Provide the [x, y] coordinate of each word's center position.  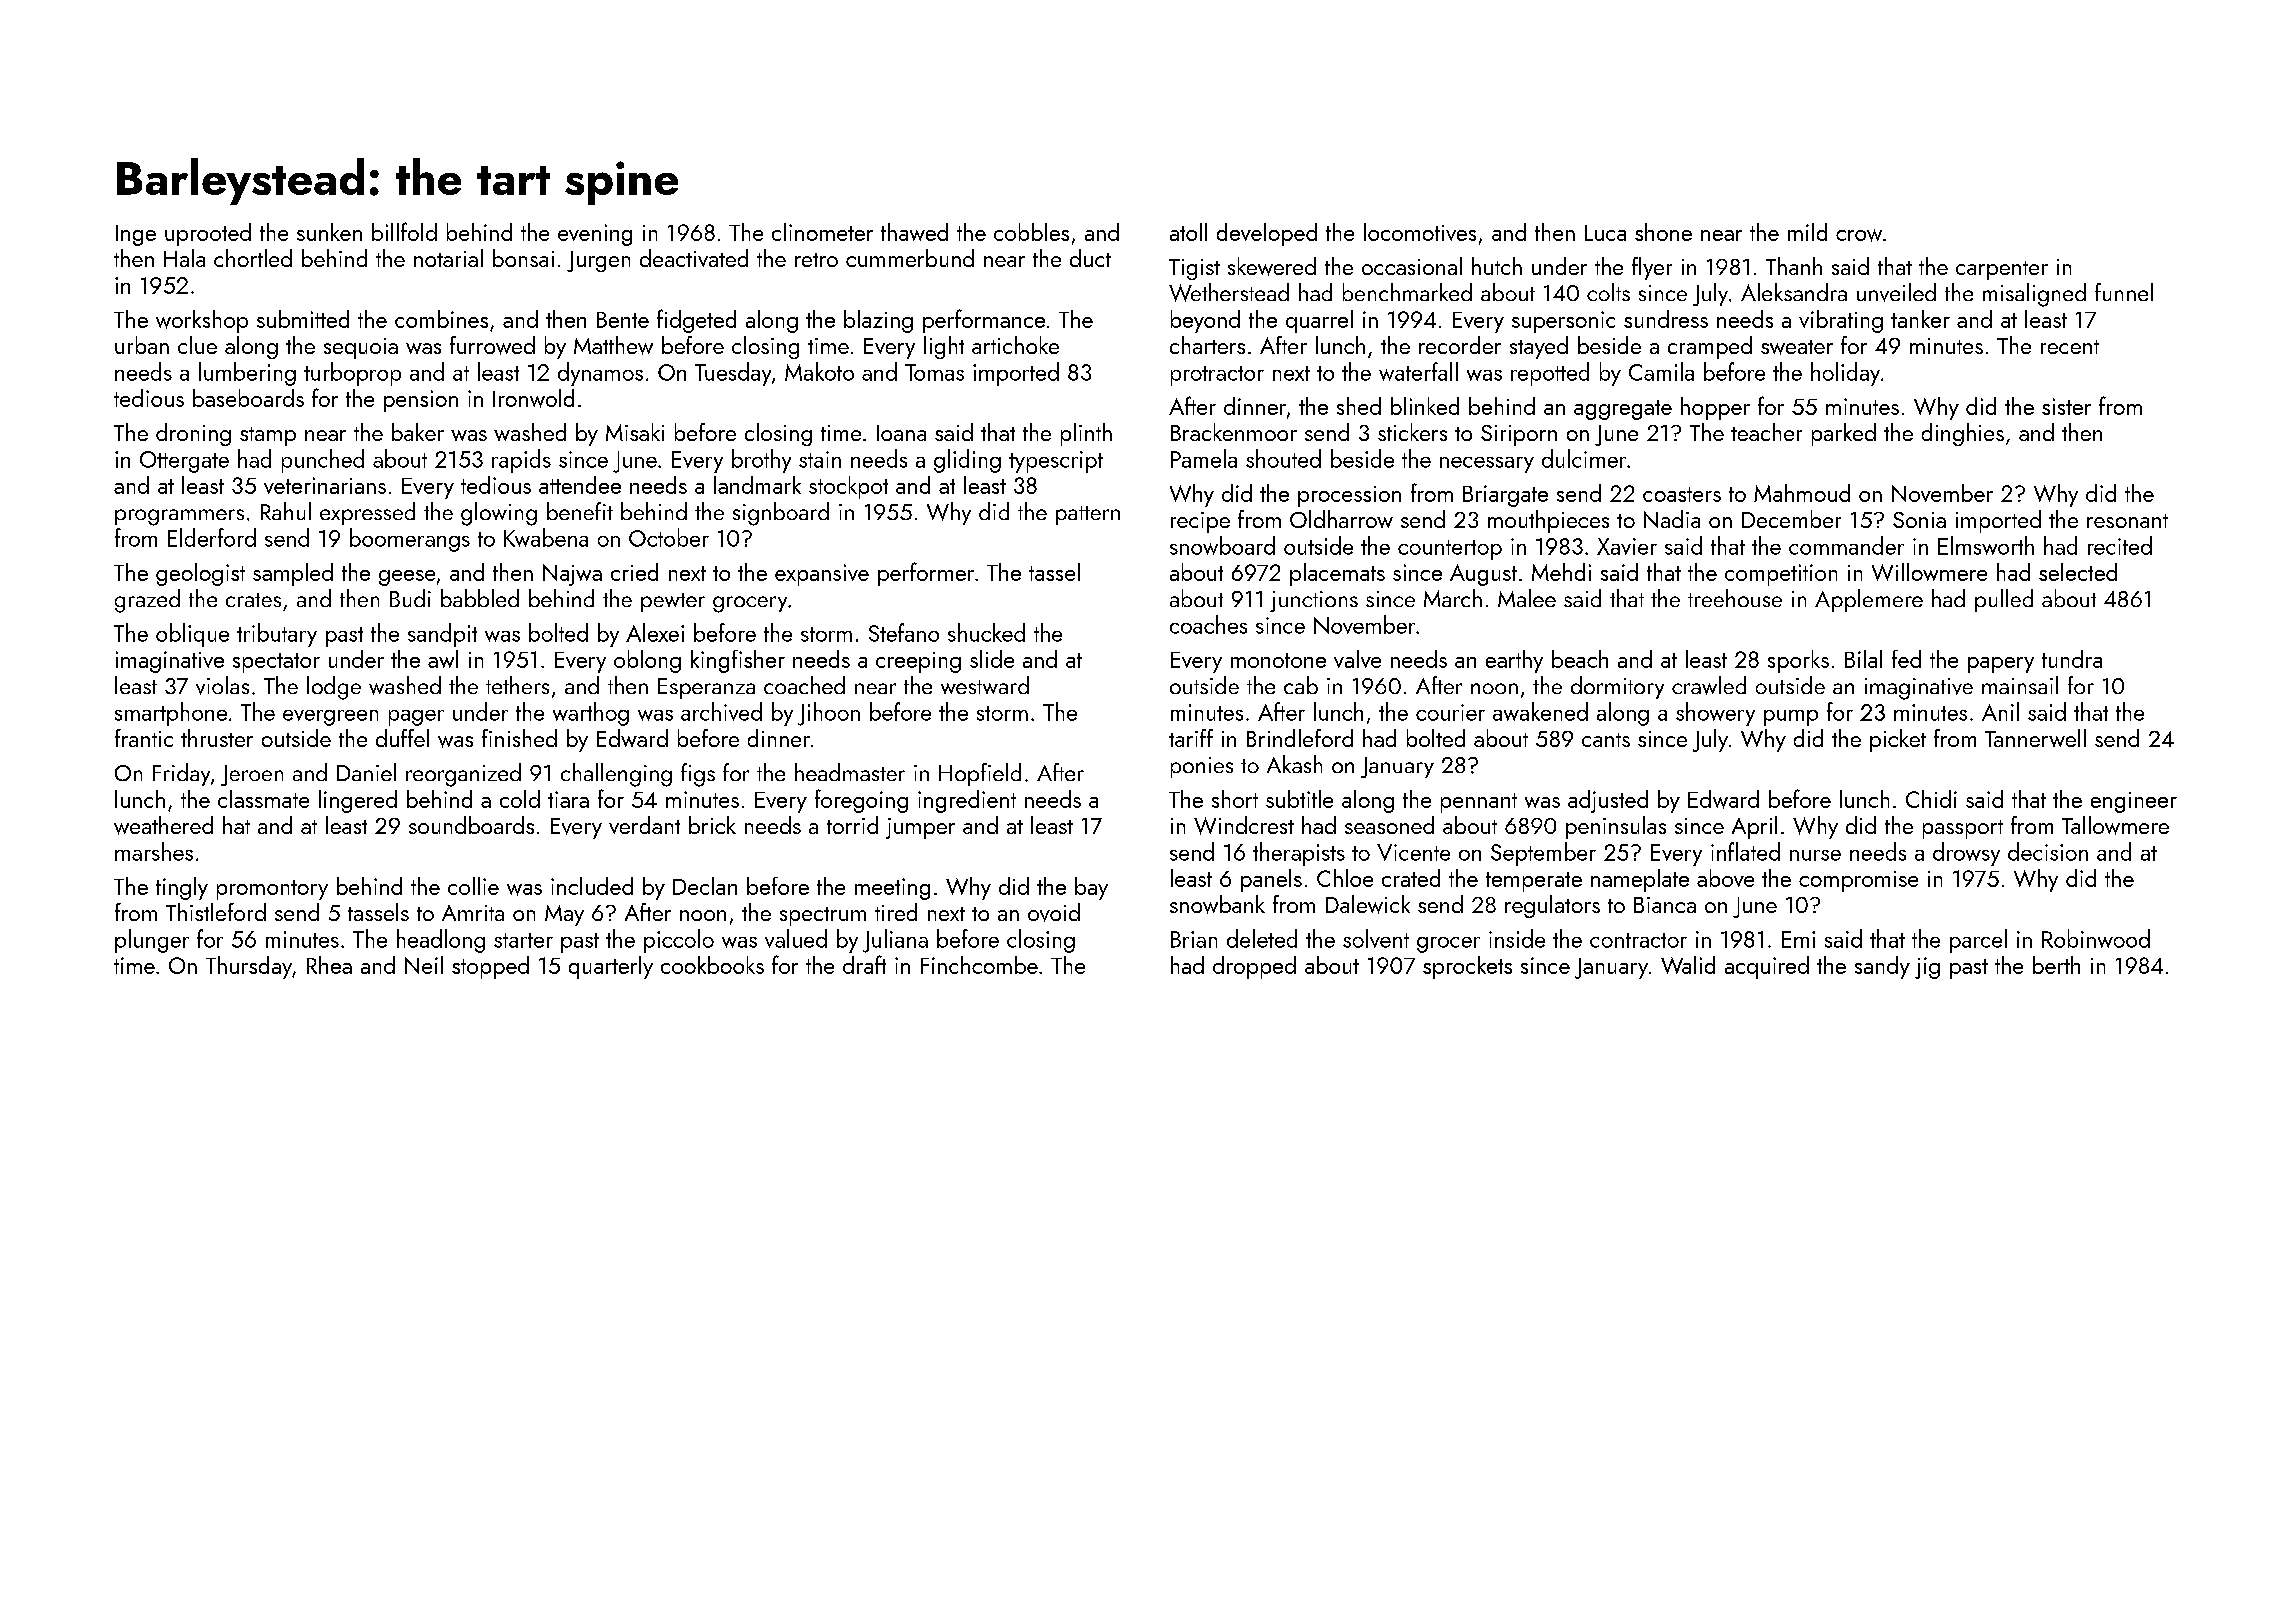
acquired [1767, 967]
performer [926, 574]
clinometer [822, 232]
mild [1807, 232]
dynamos [600, 374]
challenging [616, 775]
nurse [1815, 855]
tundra [2072, 659]
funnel [2124, 292]
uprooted [208, 234]
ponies [1202, 767]
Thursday [249, 967]
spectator [276, 663]
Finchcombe [979, 965]
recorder [1460, 345]
